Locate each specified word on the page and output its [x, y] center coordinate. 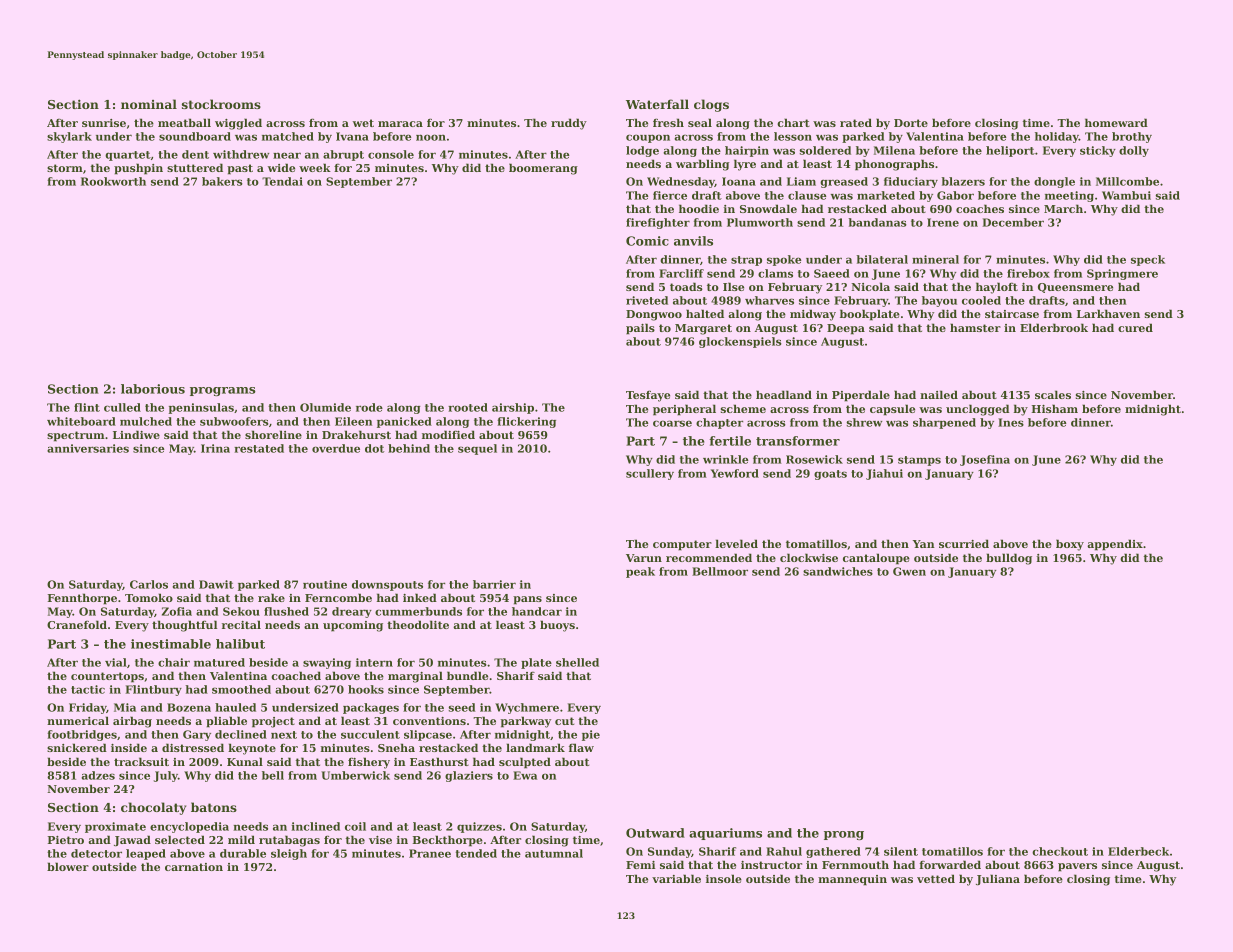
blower [68, 866]
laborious [153, 389]
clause [807, 195]
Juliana [998, 879]
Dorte [911, 123]
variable [676, 878]
